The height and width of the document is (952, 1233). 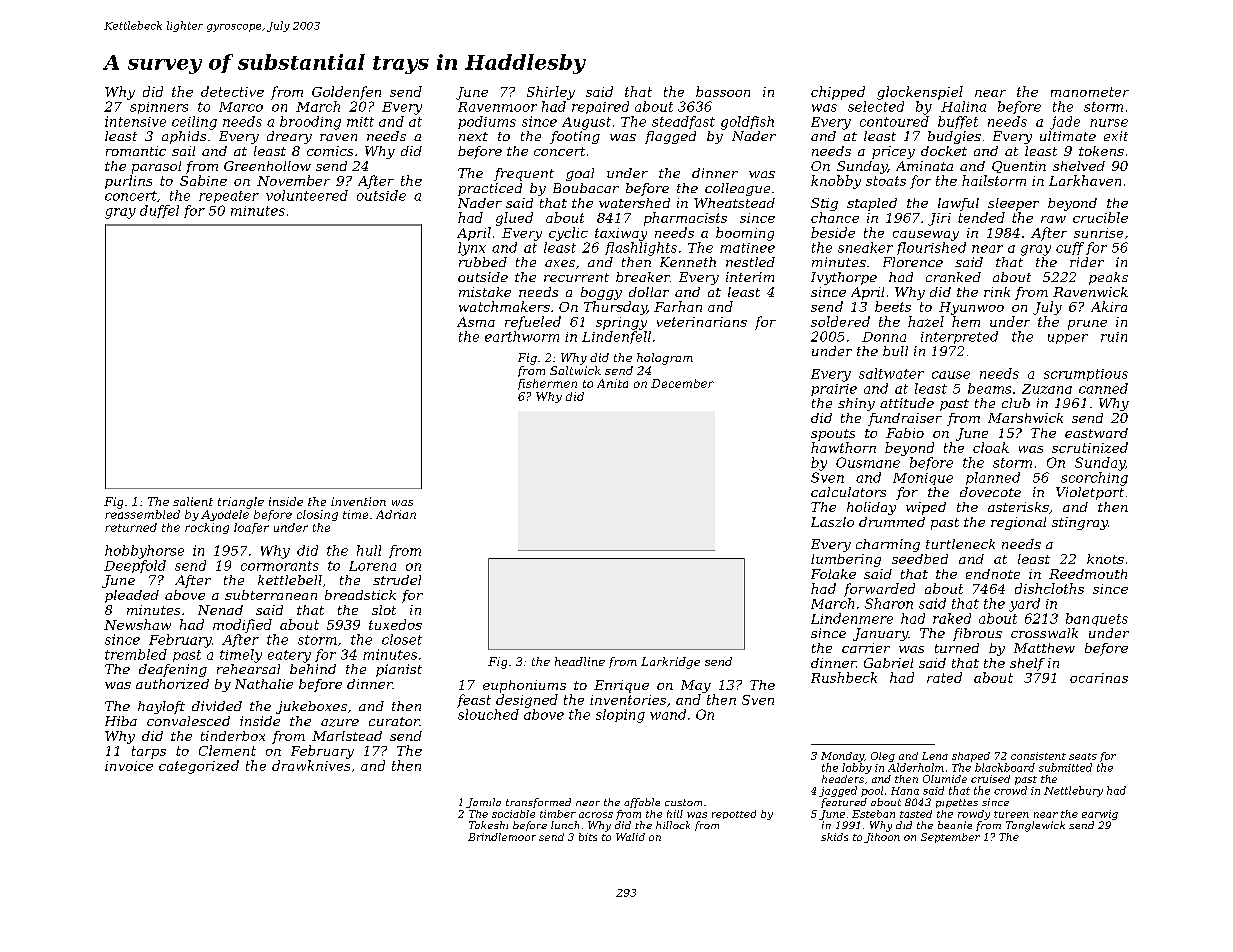 I want to click on podiums, so click(x=487, y=122).
